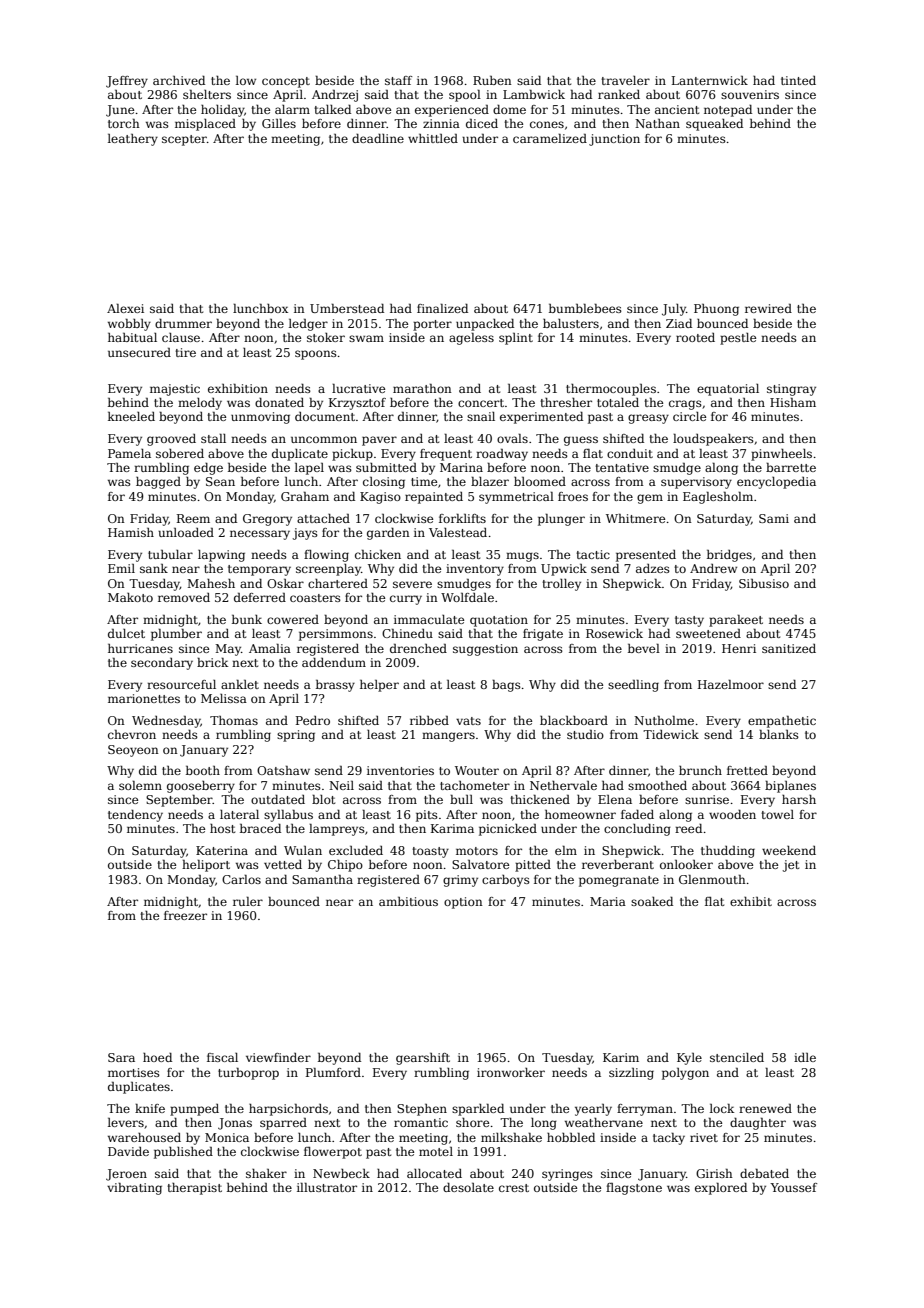 The image size is (924, 1308). What do you see at coordinates (406, 600) in the screenshot?
I see `curry` at bounding box center [406, 600].
